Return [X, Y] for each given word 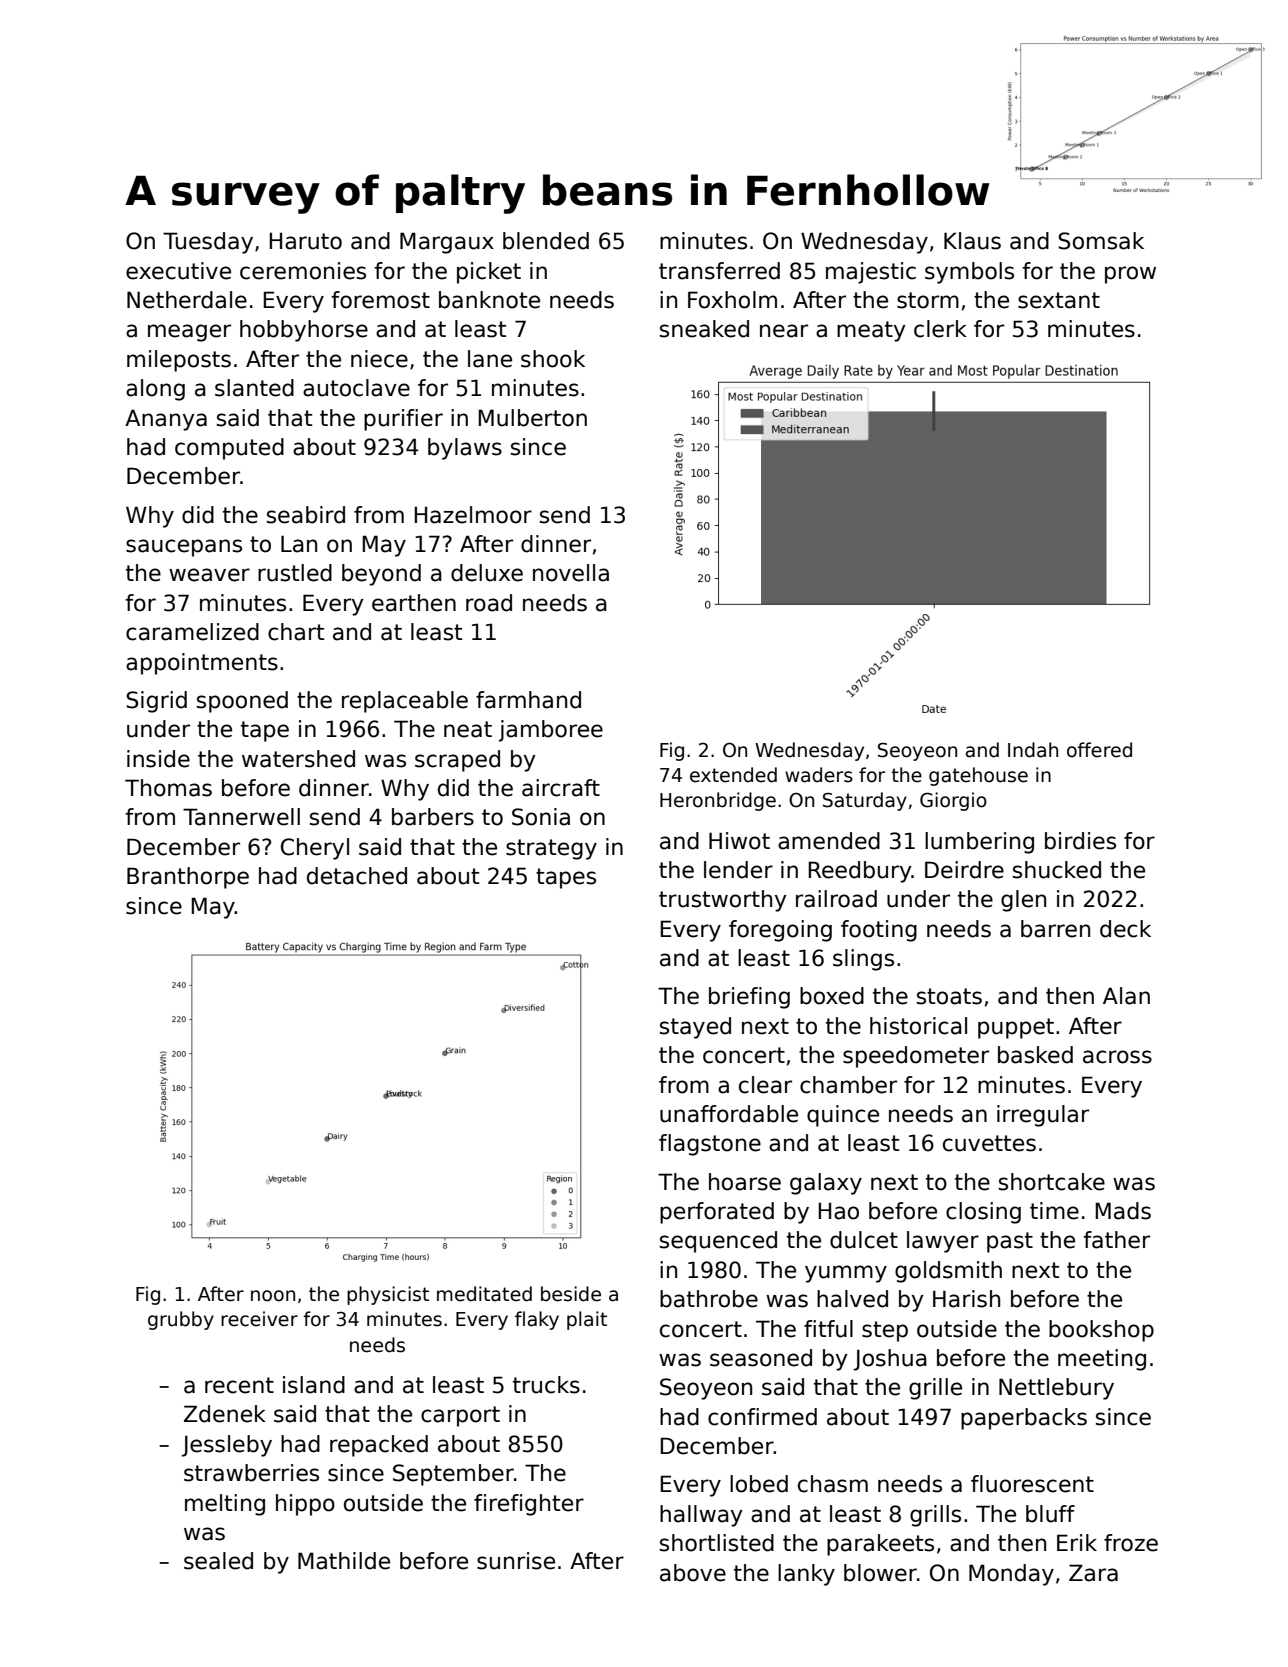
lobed [759, 1484]
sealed [218, 1561]
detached [357, 876]
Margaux [447, 243]
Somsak [1101, 241]
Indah [1033, 750]
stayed [695, 1028]
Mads [1123, 1211]
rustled [295, 573]
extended [733, 775]
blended [546, 241]
